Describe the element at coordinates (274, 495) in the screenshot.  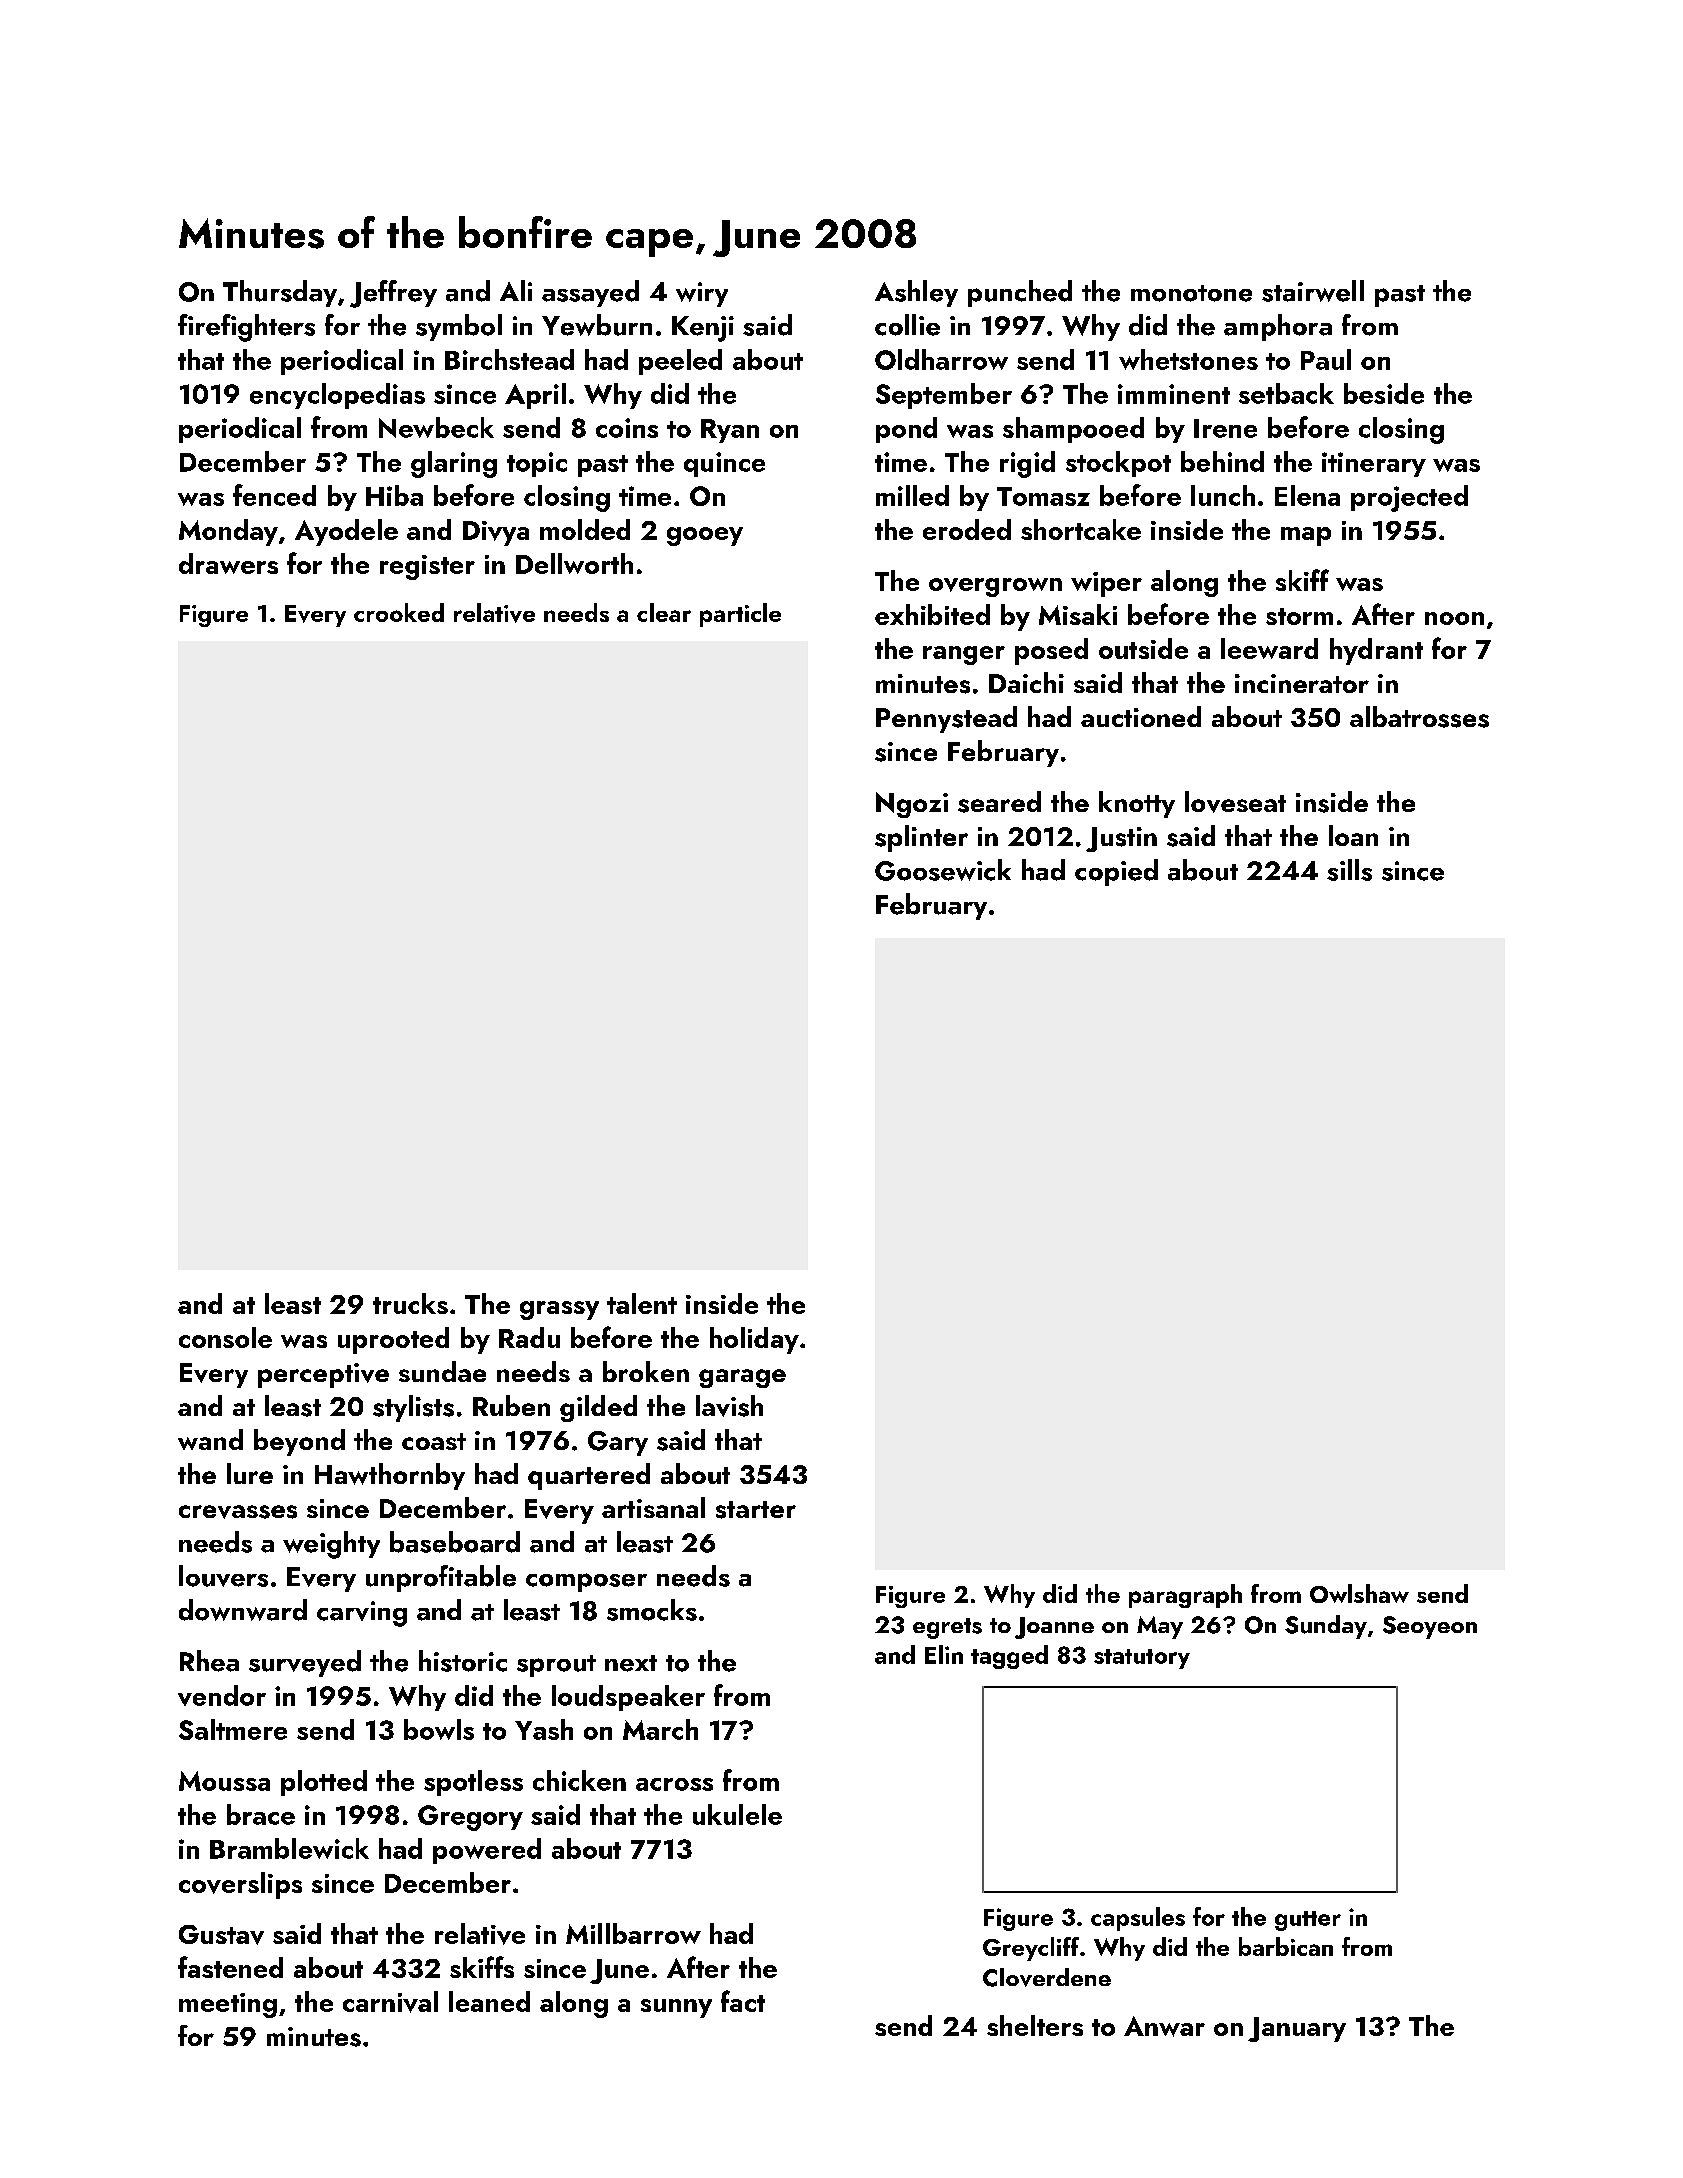
I see `fenced` at that location.
